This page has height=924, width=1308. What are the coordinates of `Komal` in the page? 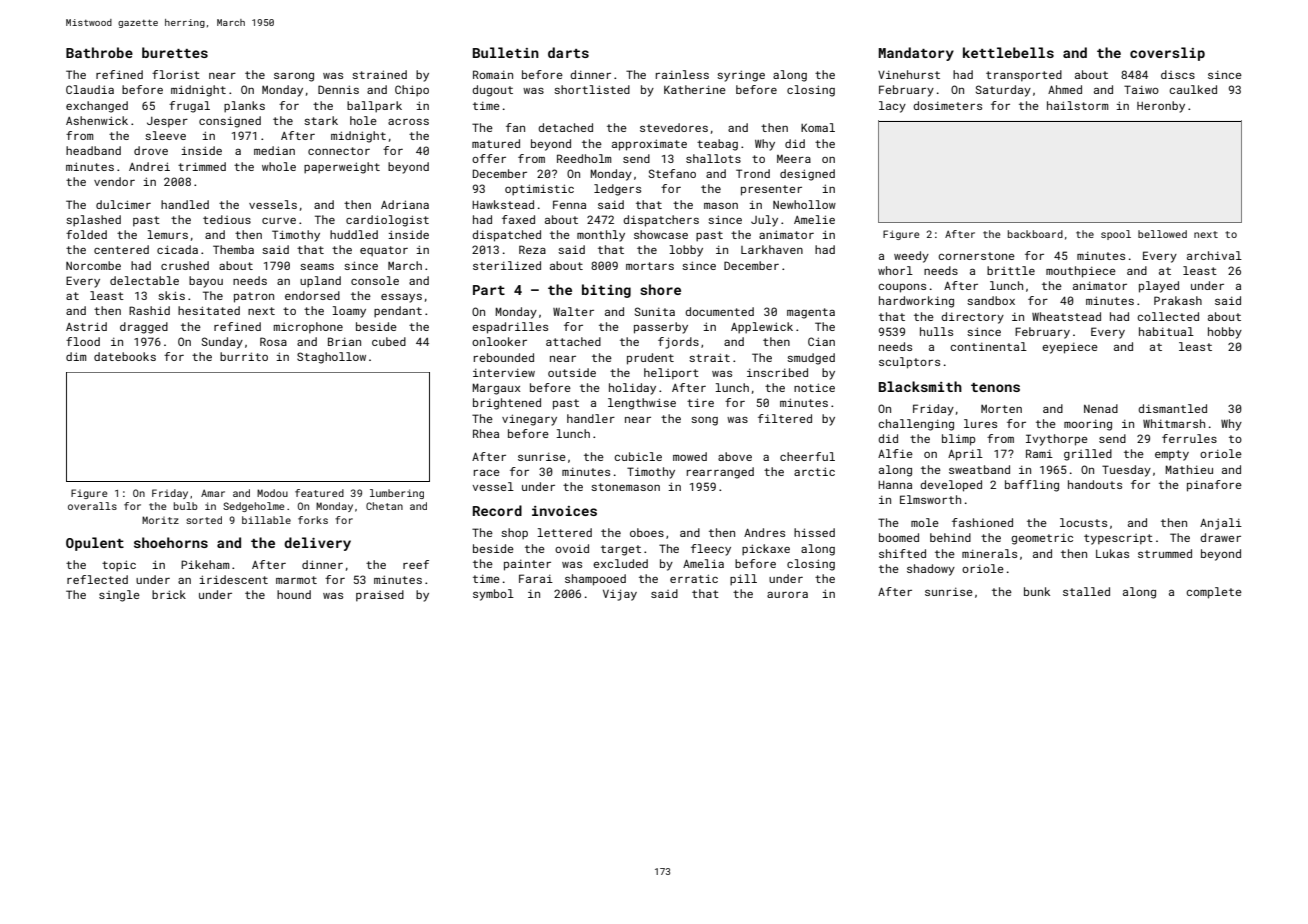 It's located at (818, 127).
